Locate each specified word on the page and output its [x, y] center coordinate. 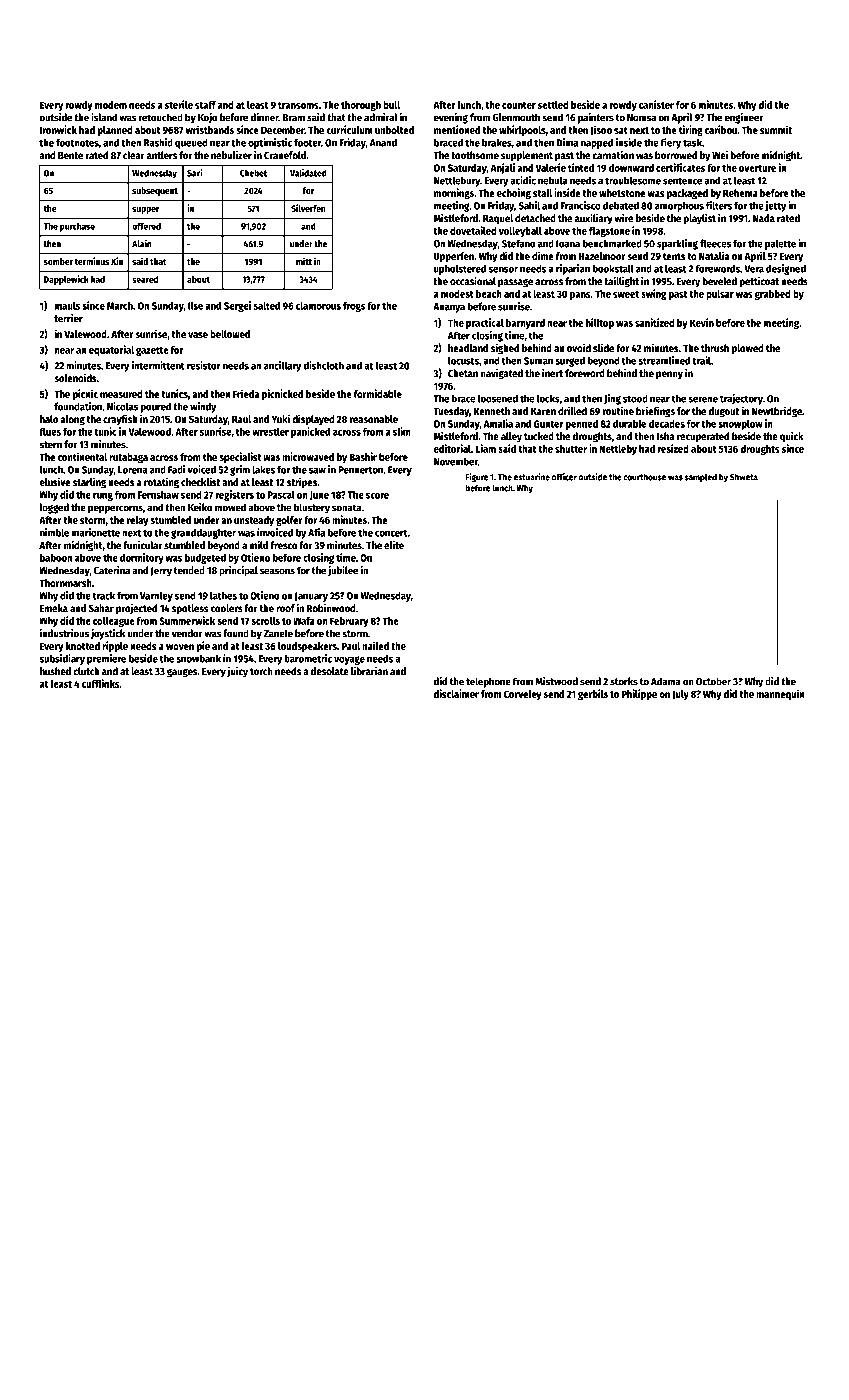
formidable [378, 393]
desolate [330, 671]
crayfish [120, 420]
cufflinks [101, 683]
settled [553, 105]
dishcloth [323, 365]
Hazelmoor [602, 256]
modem [111, 105]
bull [391, 105]
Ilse [195, 306]
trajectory [741, 399]
